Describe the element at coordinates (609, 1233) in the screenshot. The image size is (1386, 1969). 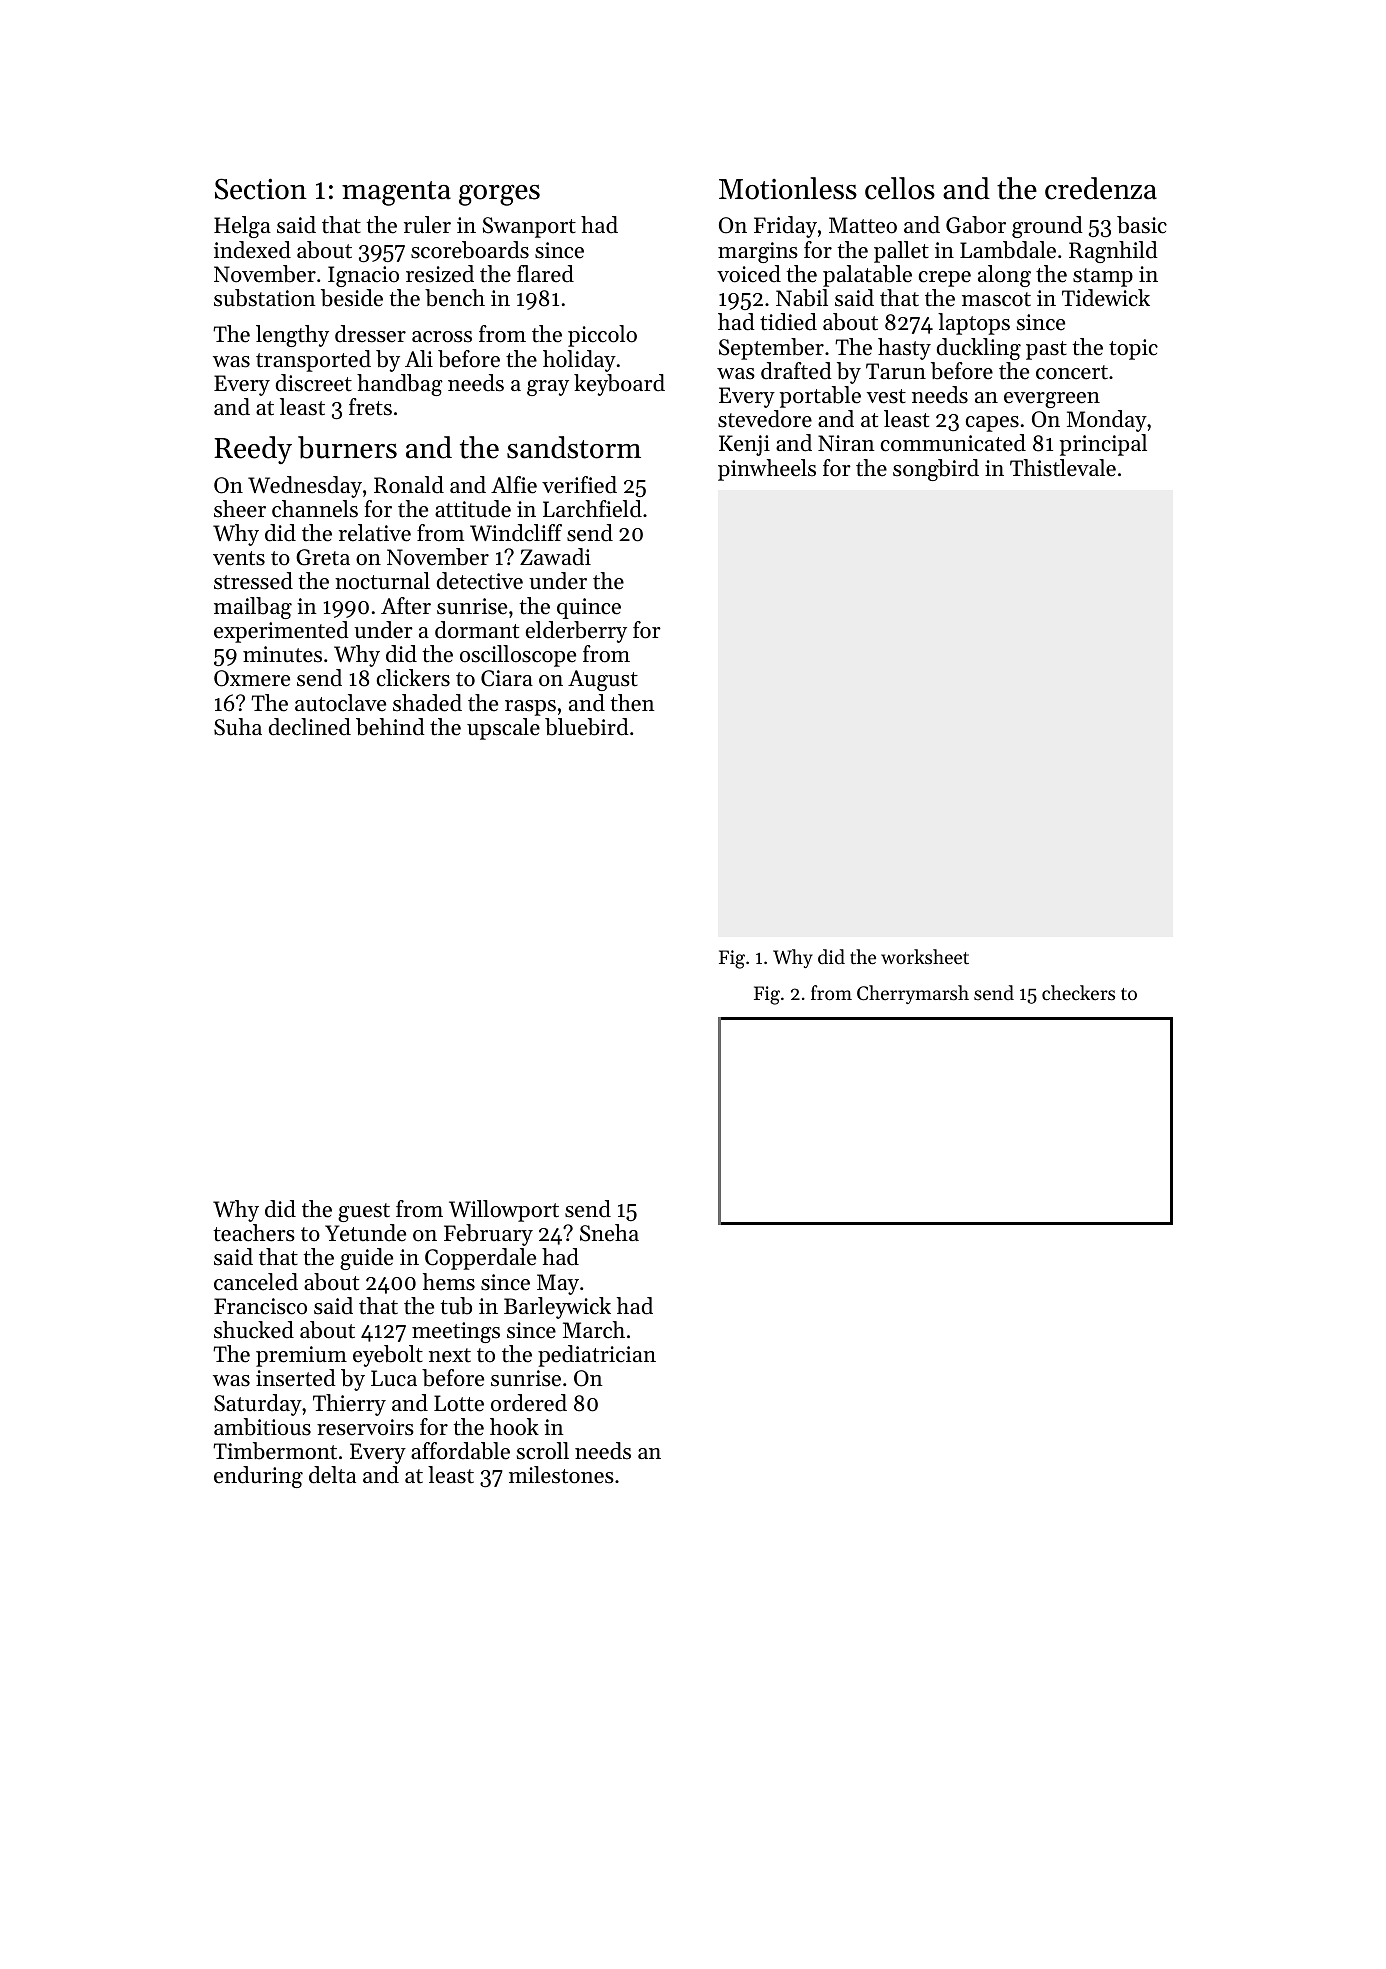
I see `Sneha` at that location.
